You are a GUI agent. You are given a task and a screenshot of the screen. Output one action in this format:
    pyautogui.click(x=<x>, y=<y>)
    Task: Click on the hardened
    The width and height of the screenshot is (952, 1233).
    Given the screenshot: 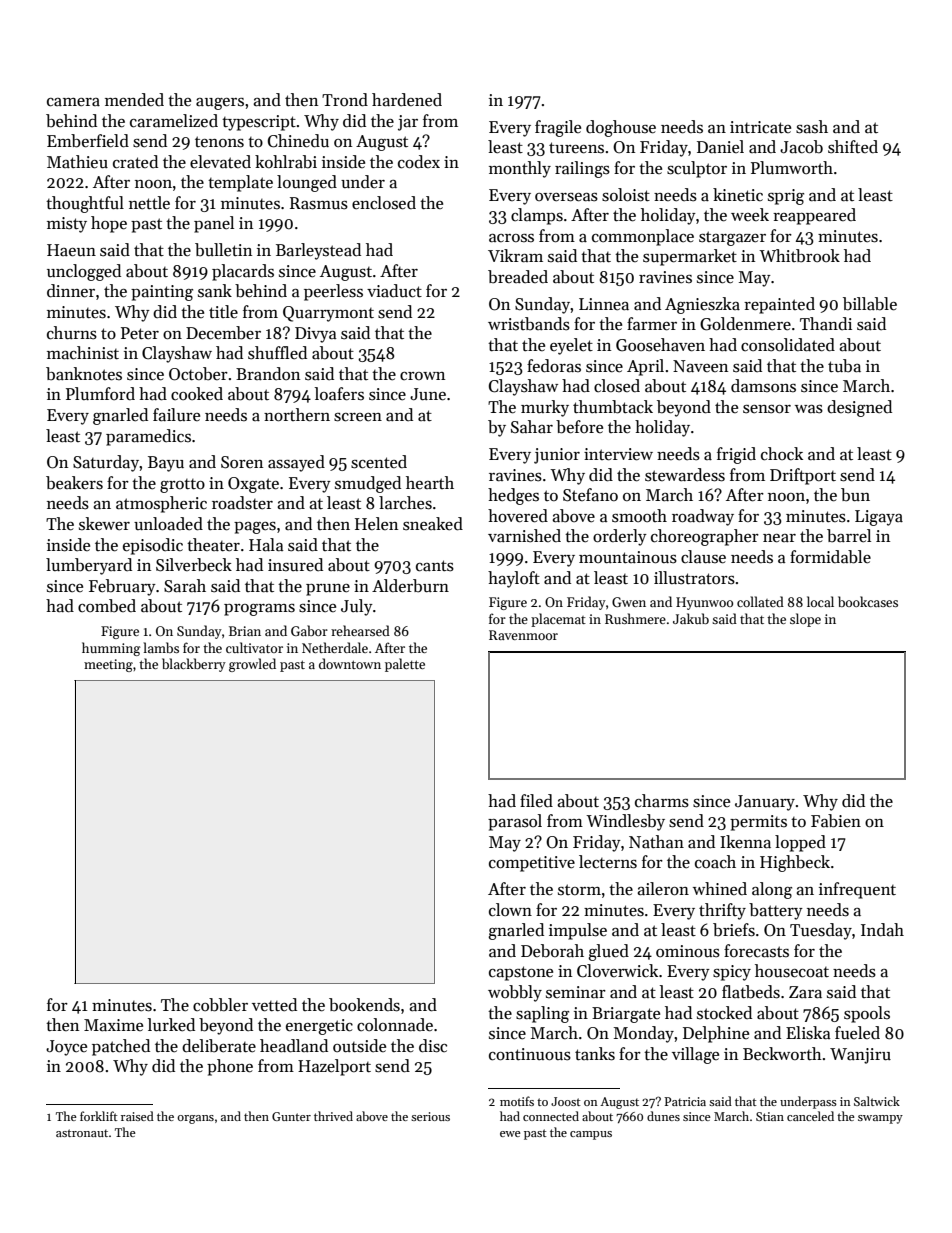 What is the action you would take?
    pyautogui.click(x=407, y=100)
